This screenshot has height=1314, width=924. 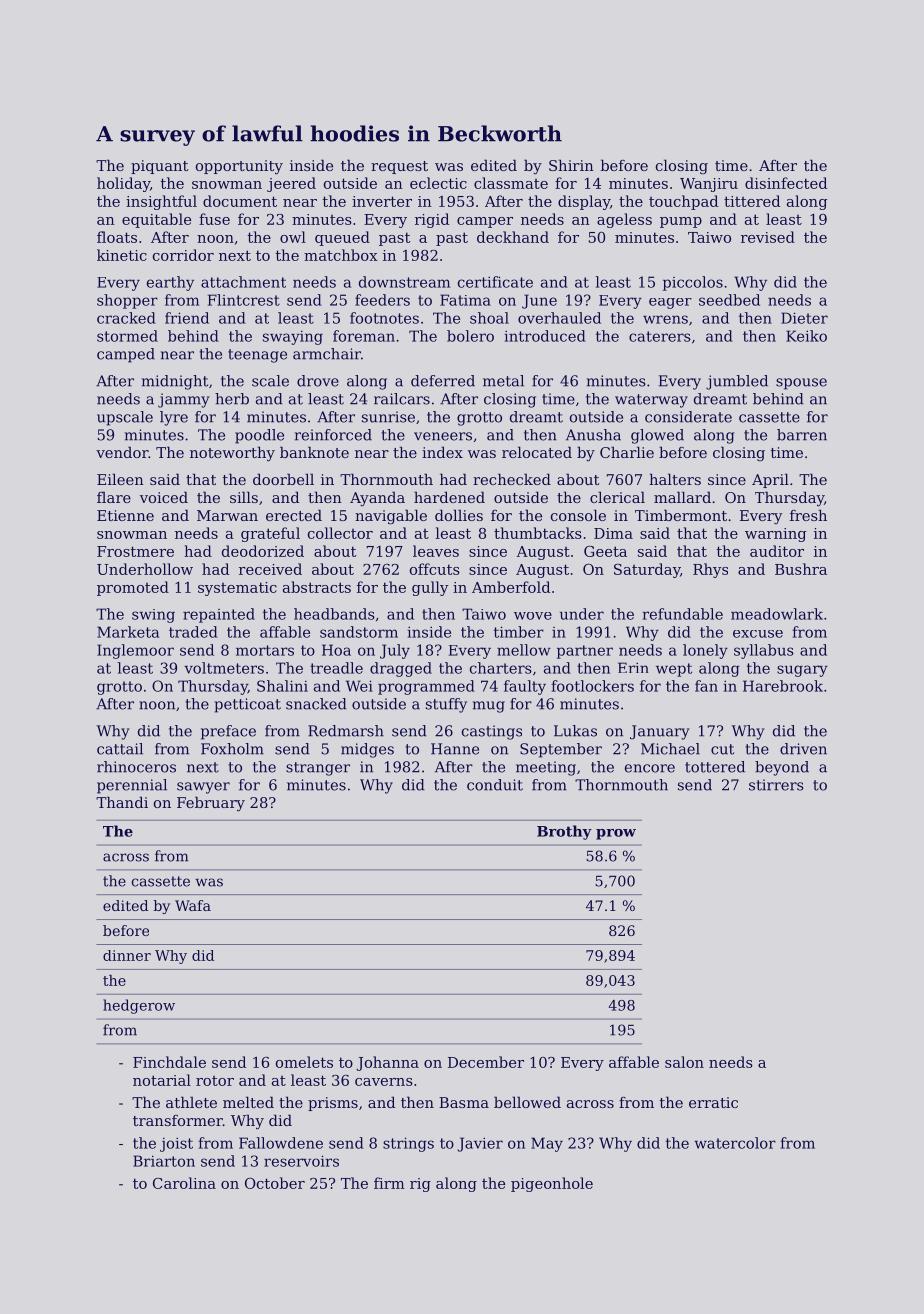 What do you see at coordinates (735, 1143) in the screenshot?
I see `watercolor` at bounding box center [735, 1143].
